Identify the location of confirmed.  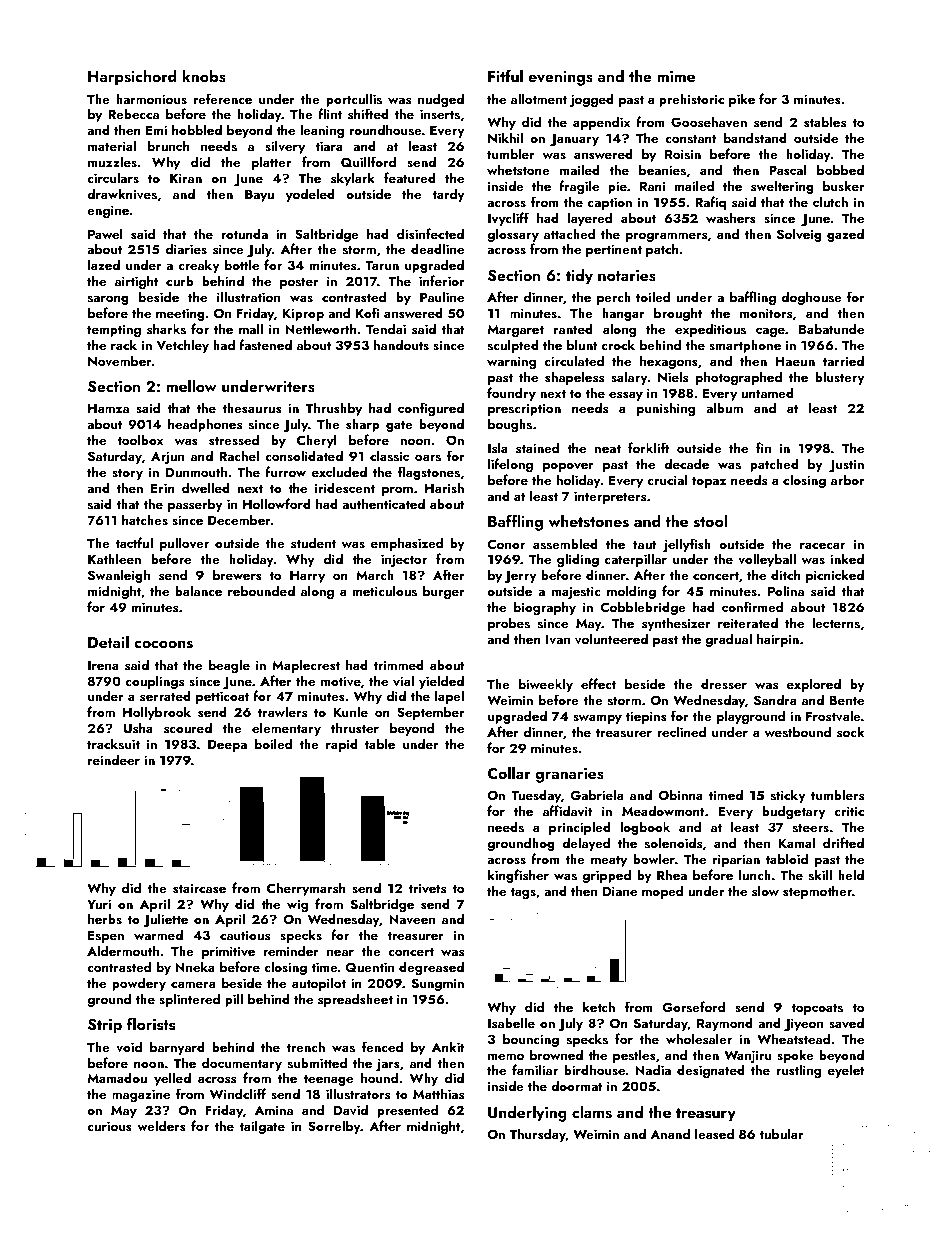
(752, 606).
